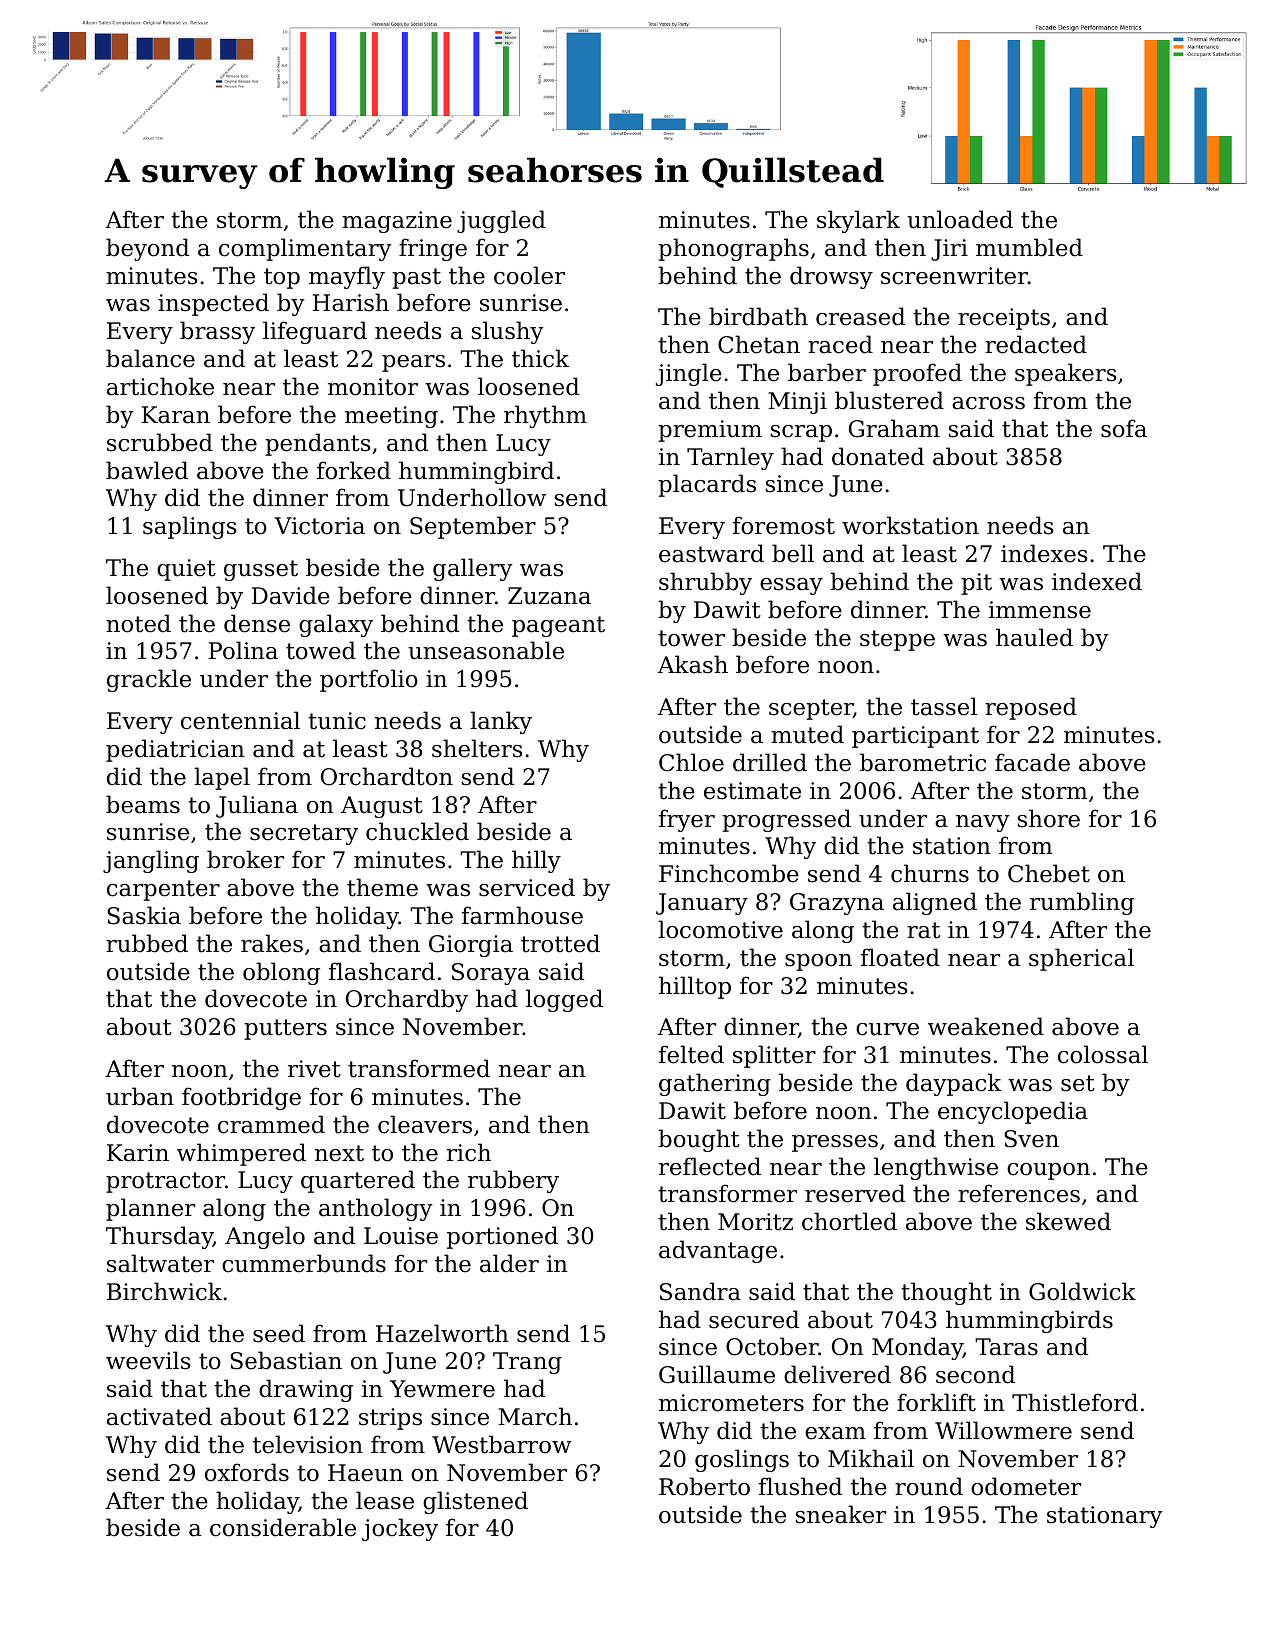 The height and width of the page is (1643, 1269). Describe the element at coordinates (373, 387) in the page. I see `monitor` at that location.
